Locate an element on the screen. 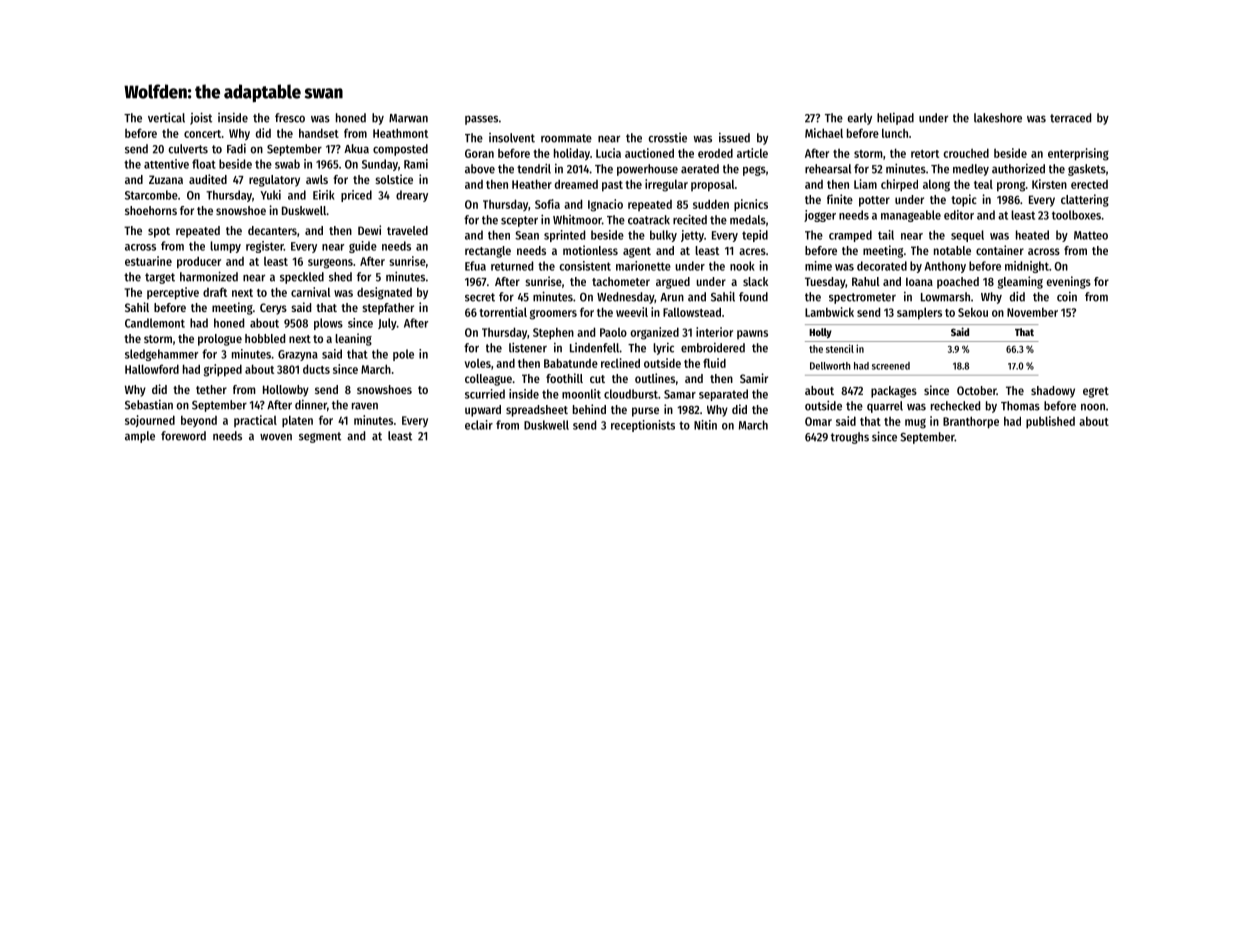 This screenshot has height=952, width=1233. sprinted is located at coordinates (564, 236).
